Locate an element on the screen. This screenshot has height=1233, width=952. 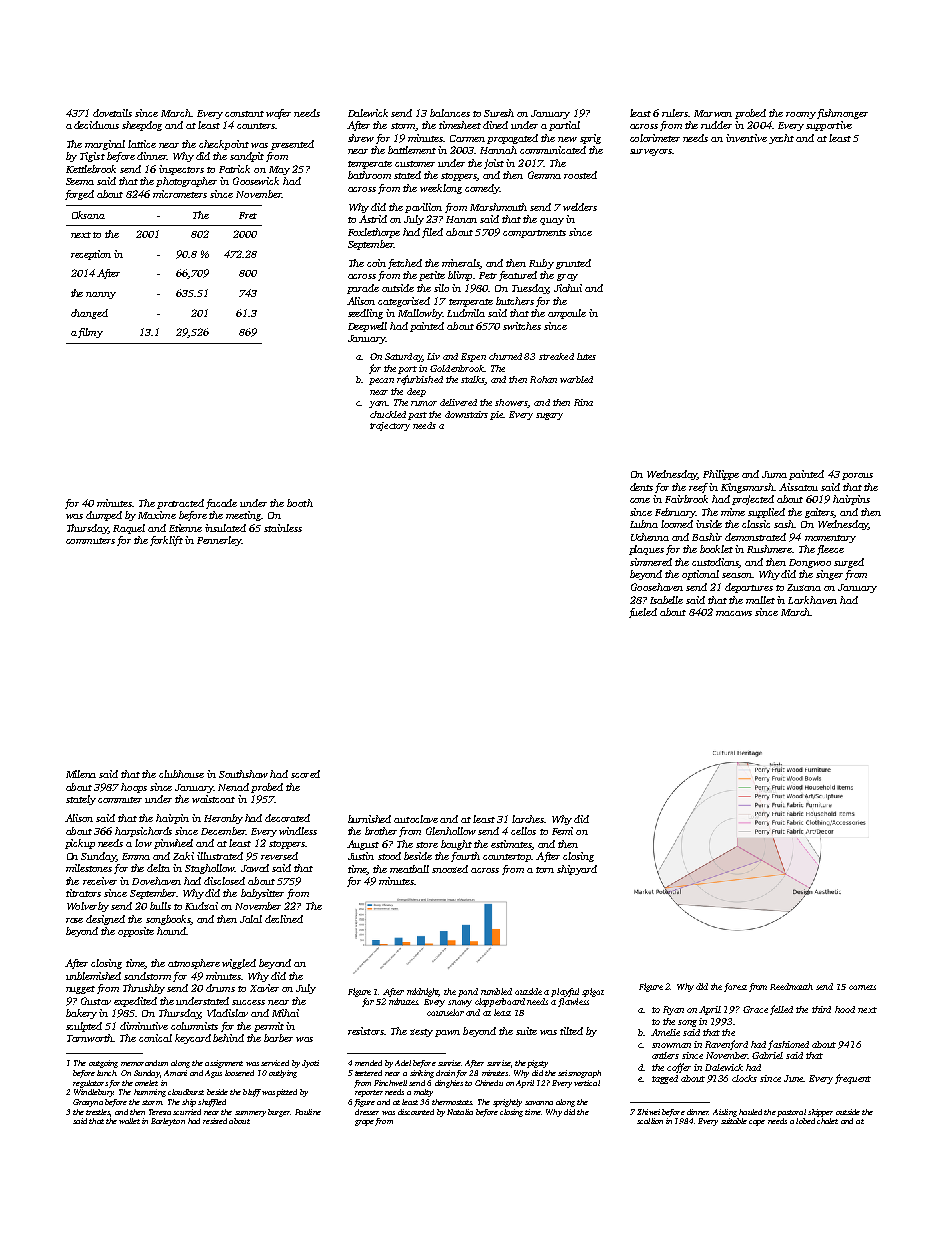
macaws is located at coordinates (734, 613).
